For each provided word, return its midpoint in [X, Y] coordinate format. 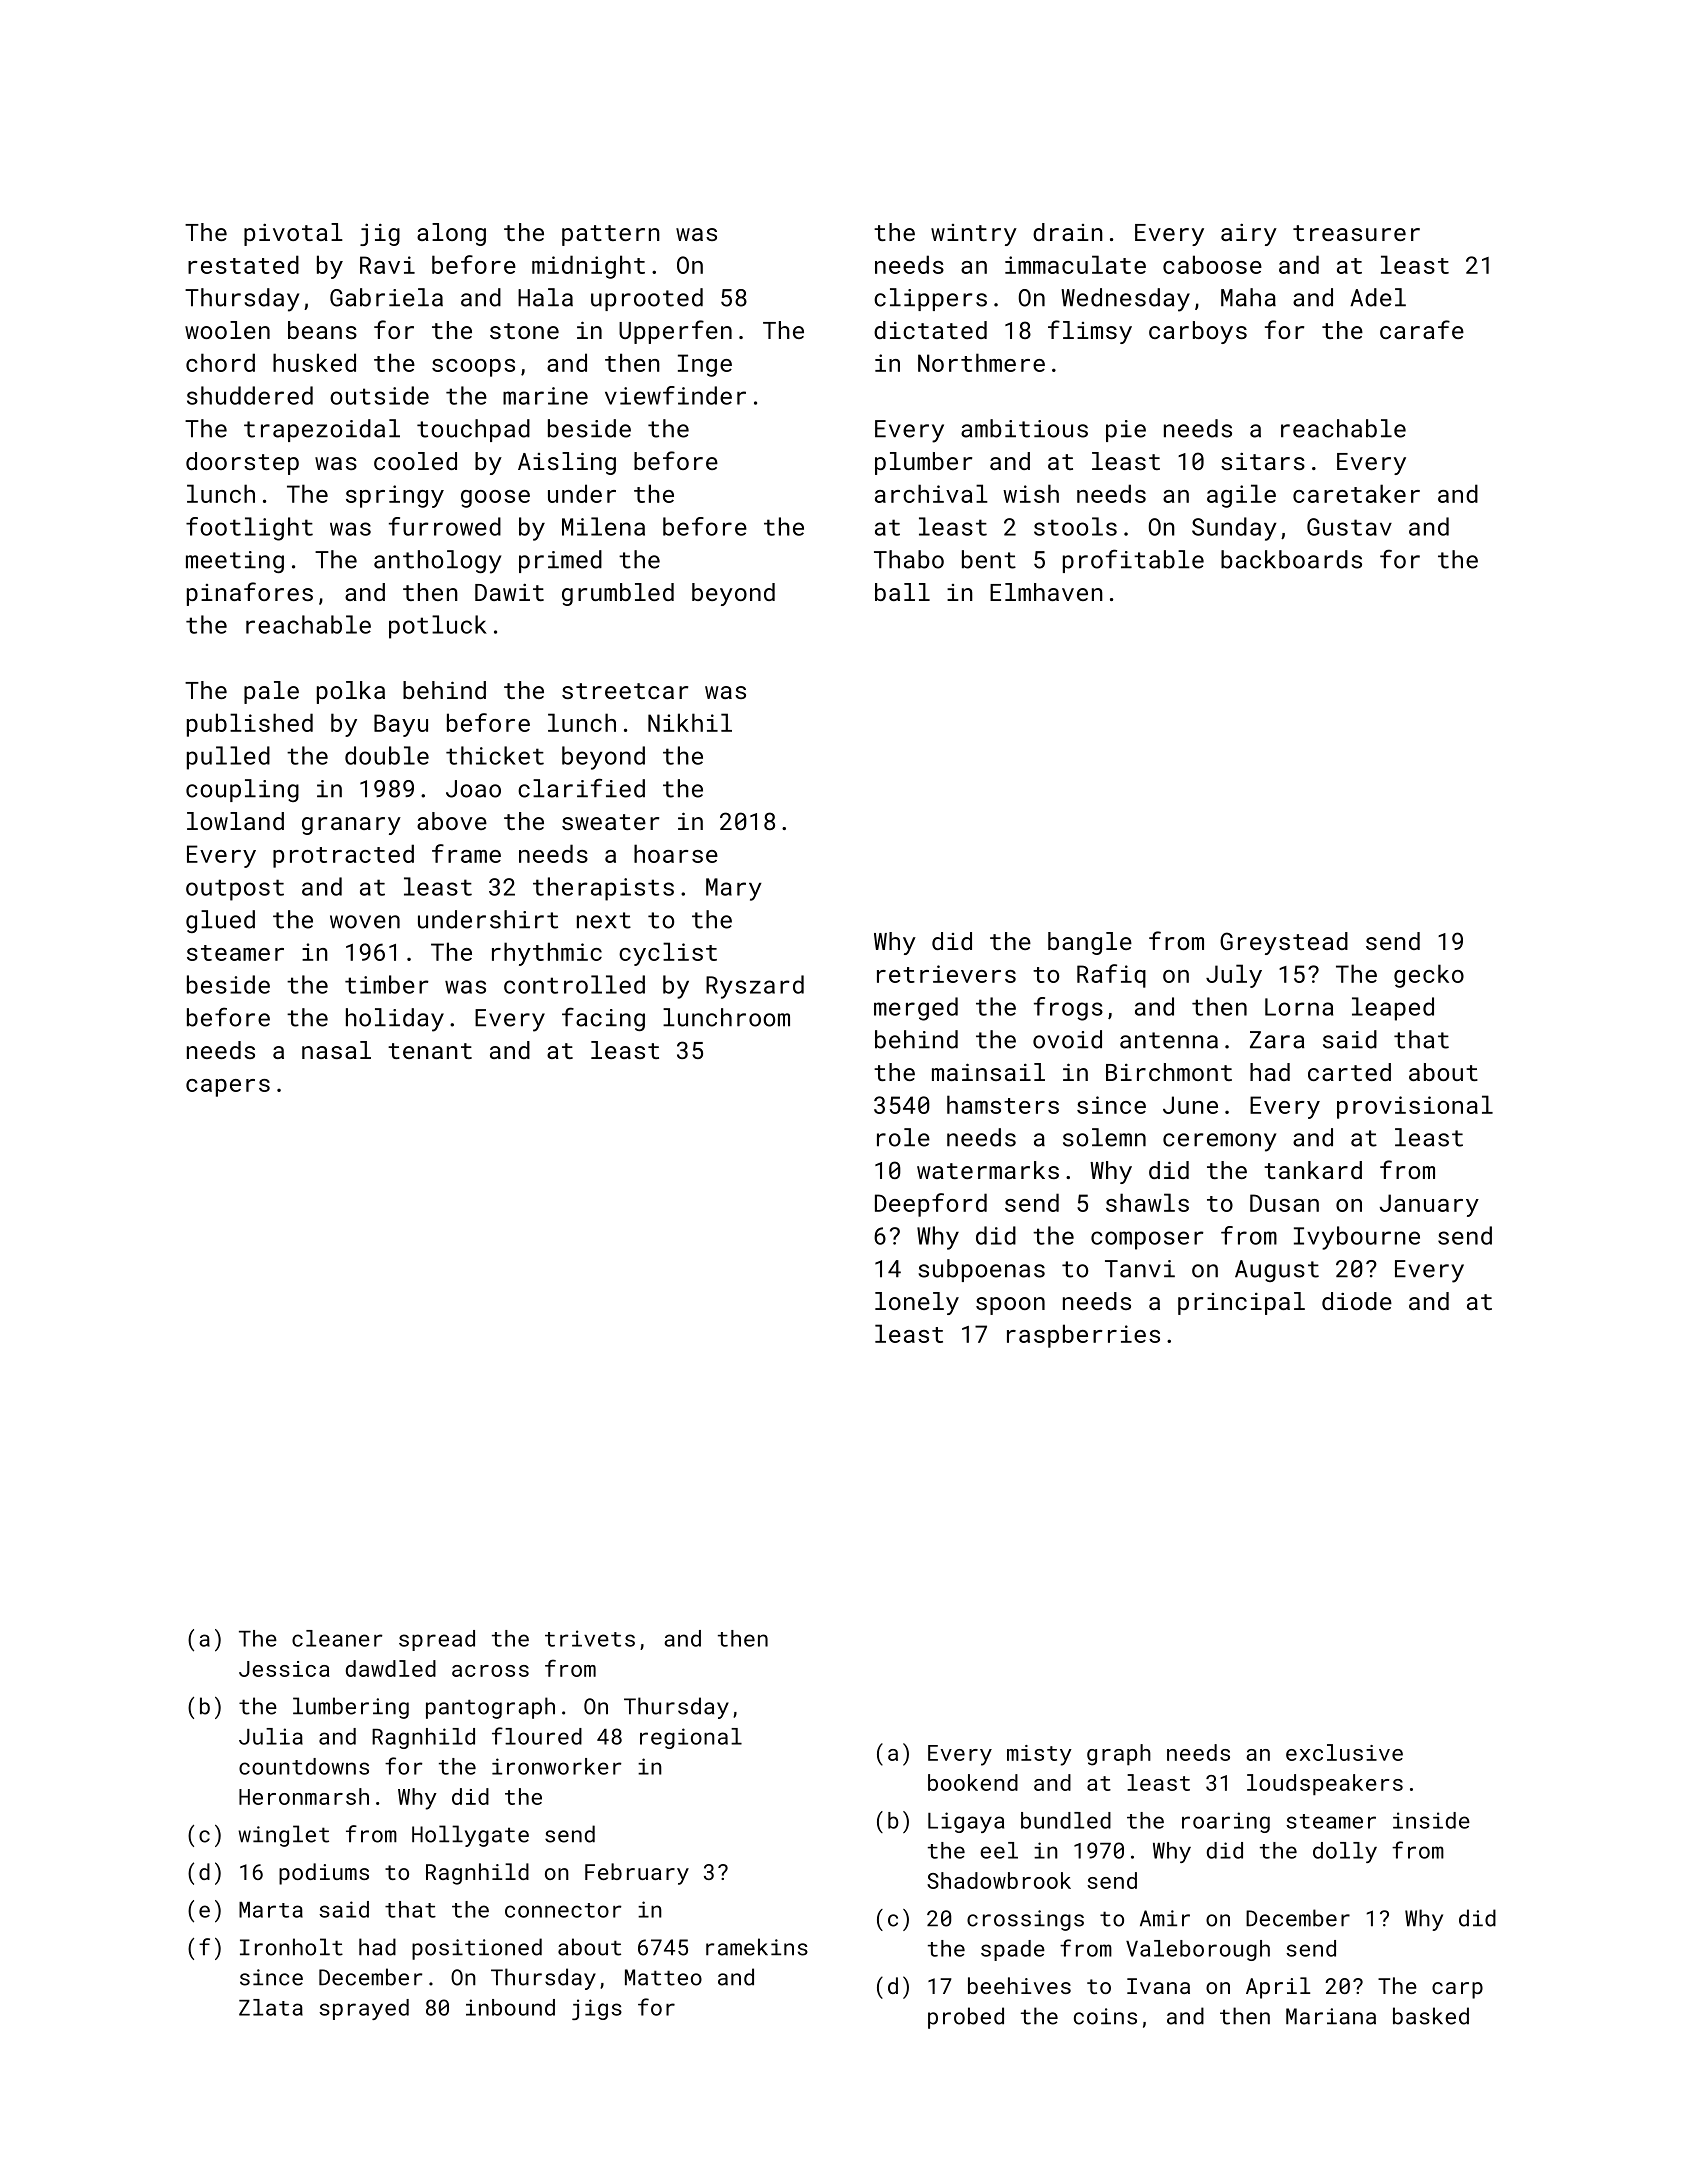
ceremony [1219, 1142]
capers [228, 1088]
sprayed [364, 2009]
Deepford [931, 1205]
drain [1068, 232]
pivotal [293, 234]
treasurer [1356, 233]
